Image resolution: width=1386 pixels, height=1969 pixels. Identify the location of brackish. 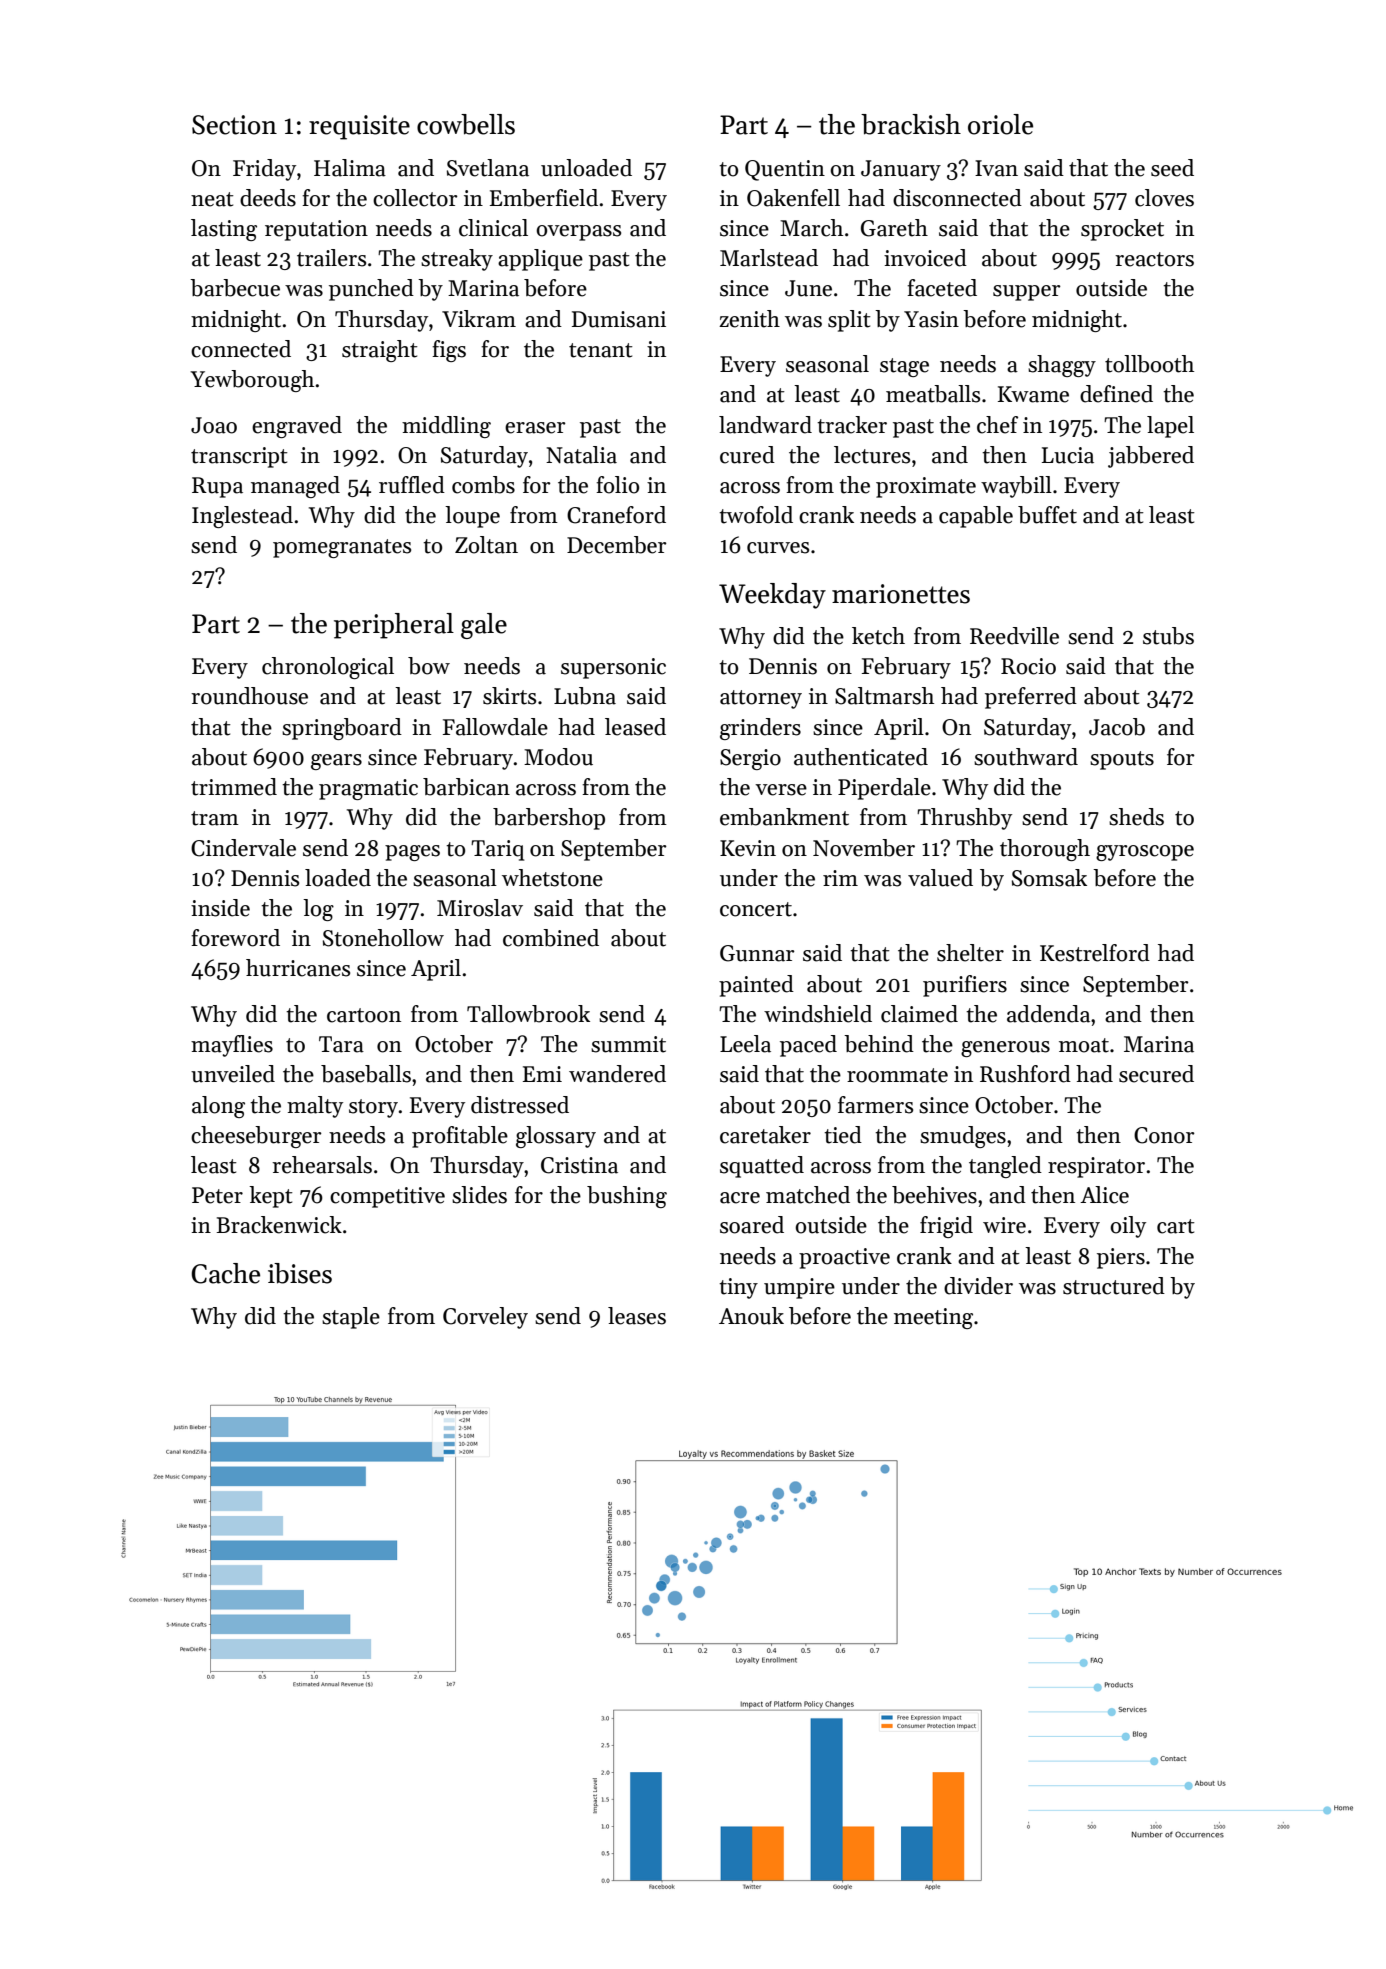
(911, 124).
